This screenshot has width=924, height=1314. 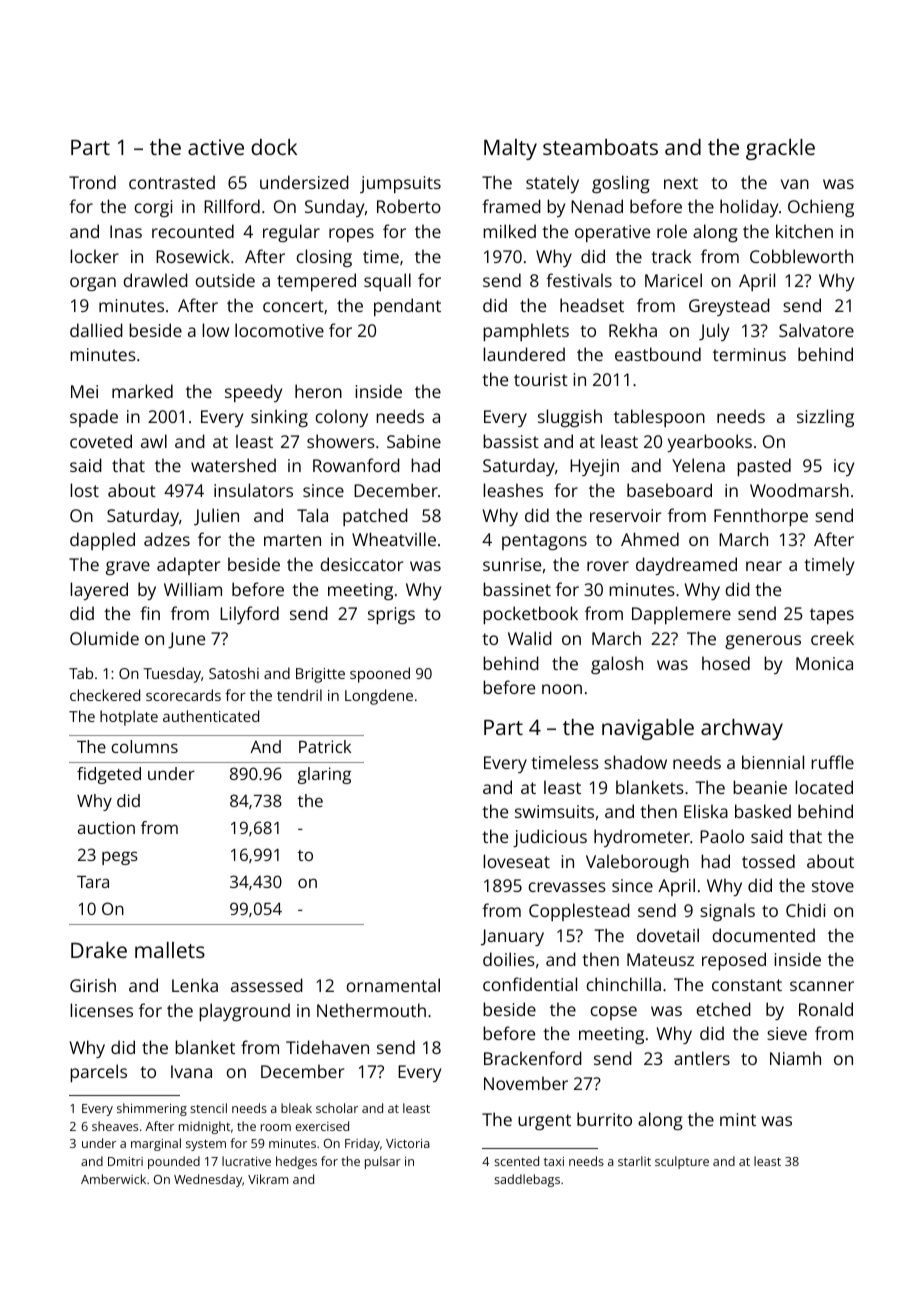 I want to click on Mei, so click(x=84, y=391).
